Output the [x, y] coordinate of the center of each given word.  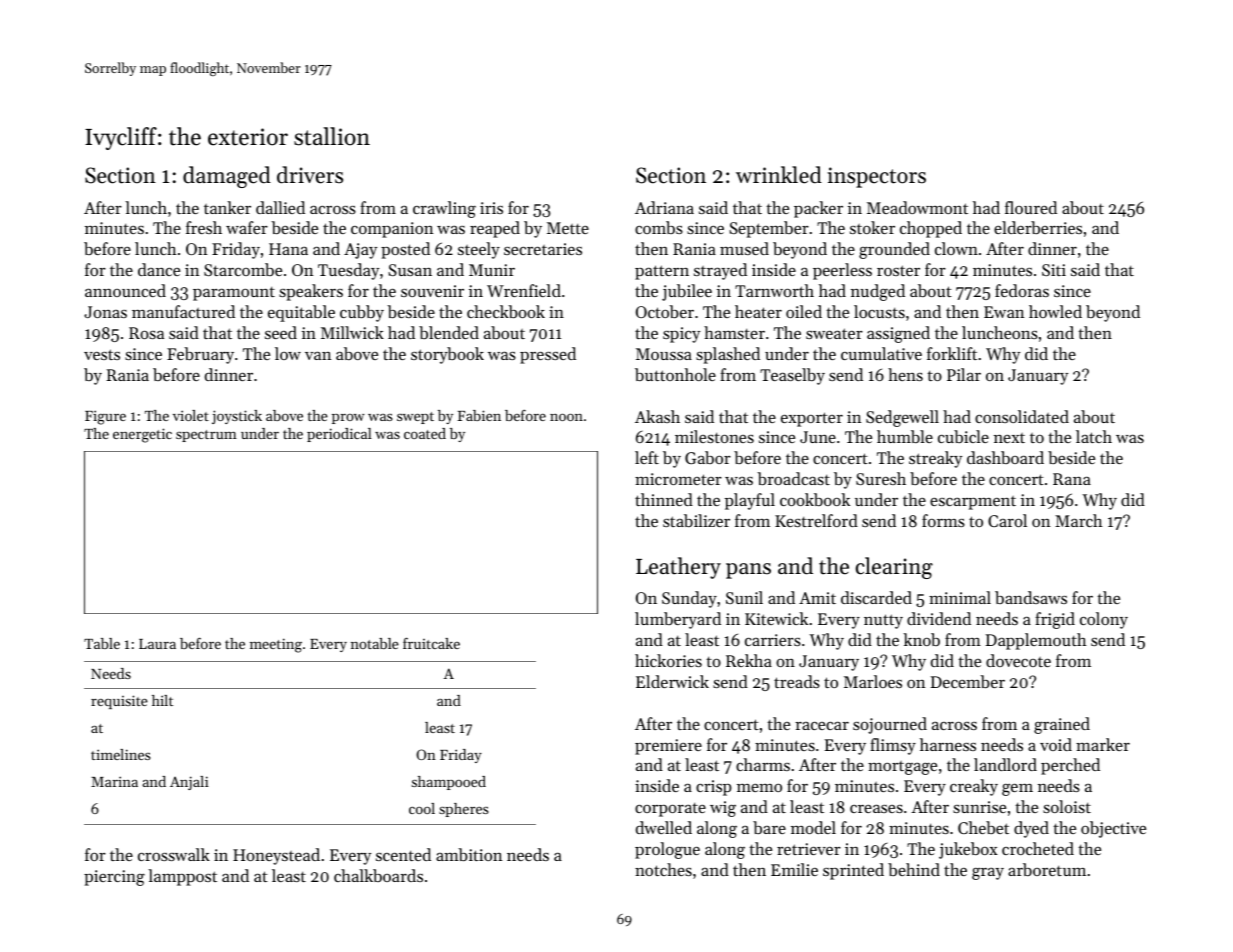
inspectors [877, 177]
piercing [114, 878]
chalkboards [378, 875]
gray [988, 873]
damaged [227, 177]
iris [491, 208]
